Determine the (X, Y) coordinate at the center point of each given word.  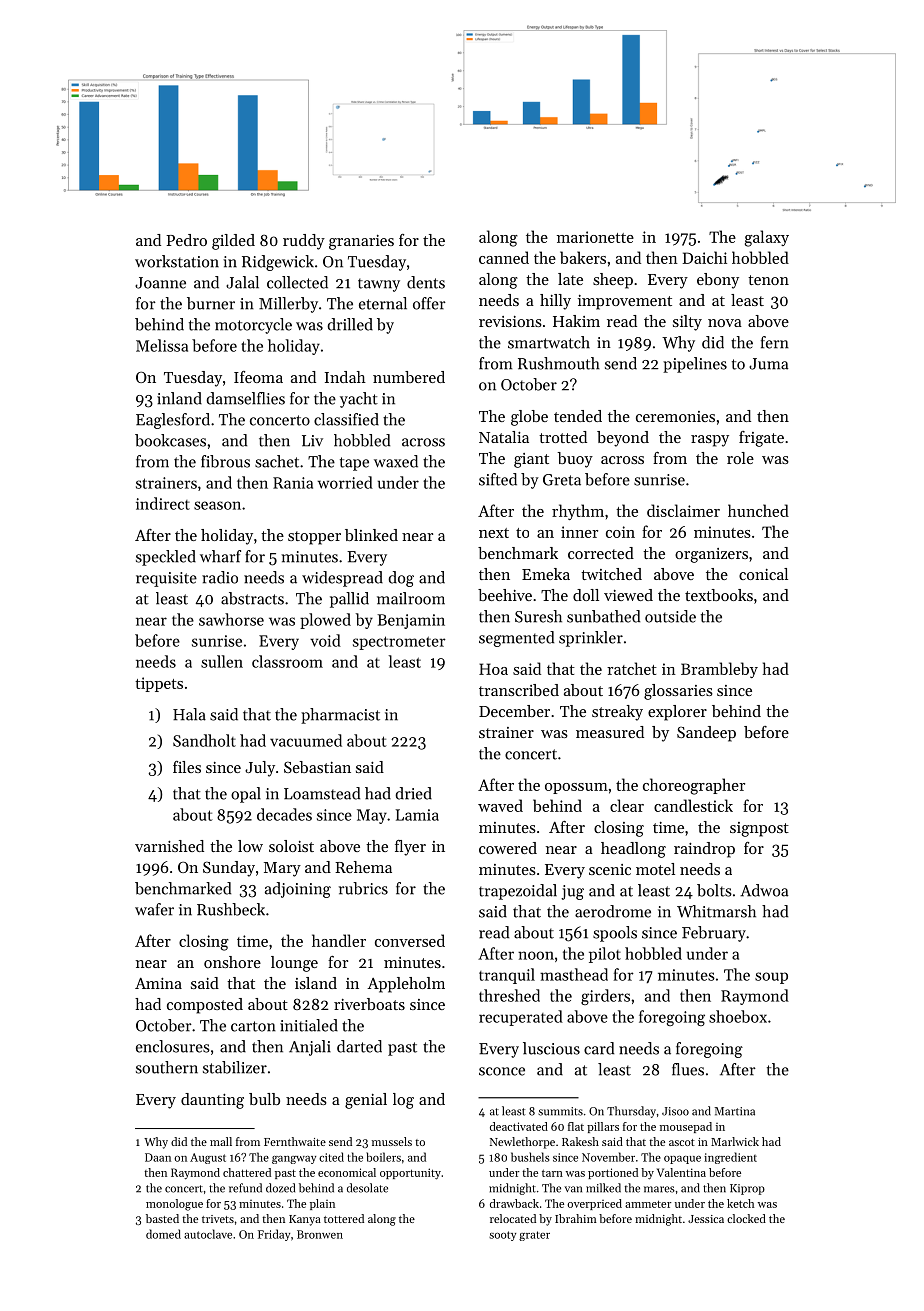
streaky (617, 713)
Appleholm (406, 985)
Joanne (160, 283)
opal (246, 795)
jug (572, 892)
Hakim (576, 321)
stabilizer (235, 1067)
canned (504, 257)
